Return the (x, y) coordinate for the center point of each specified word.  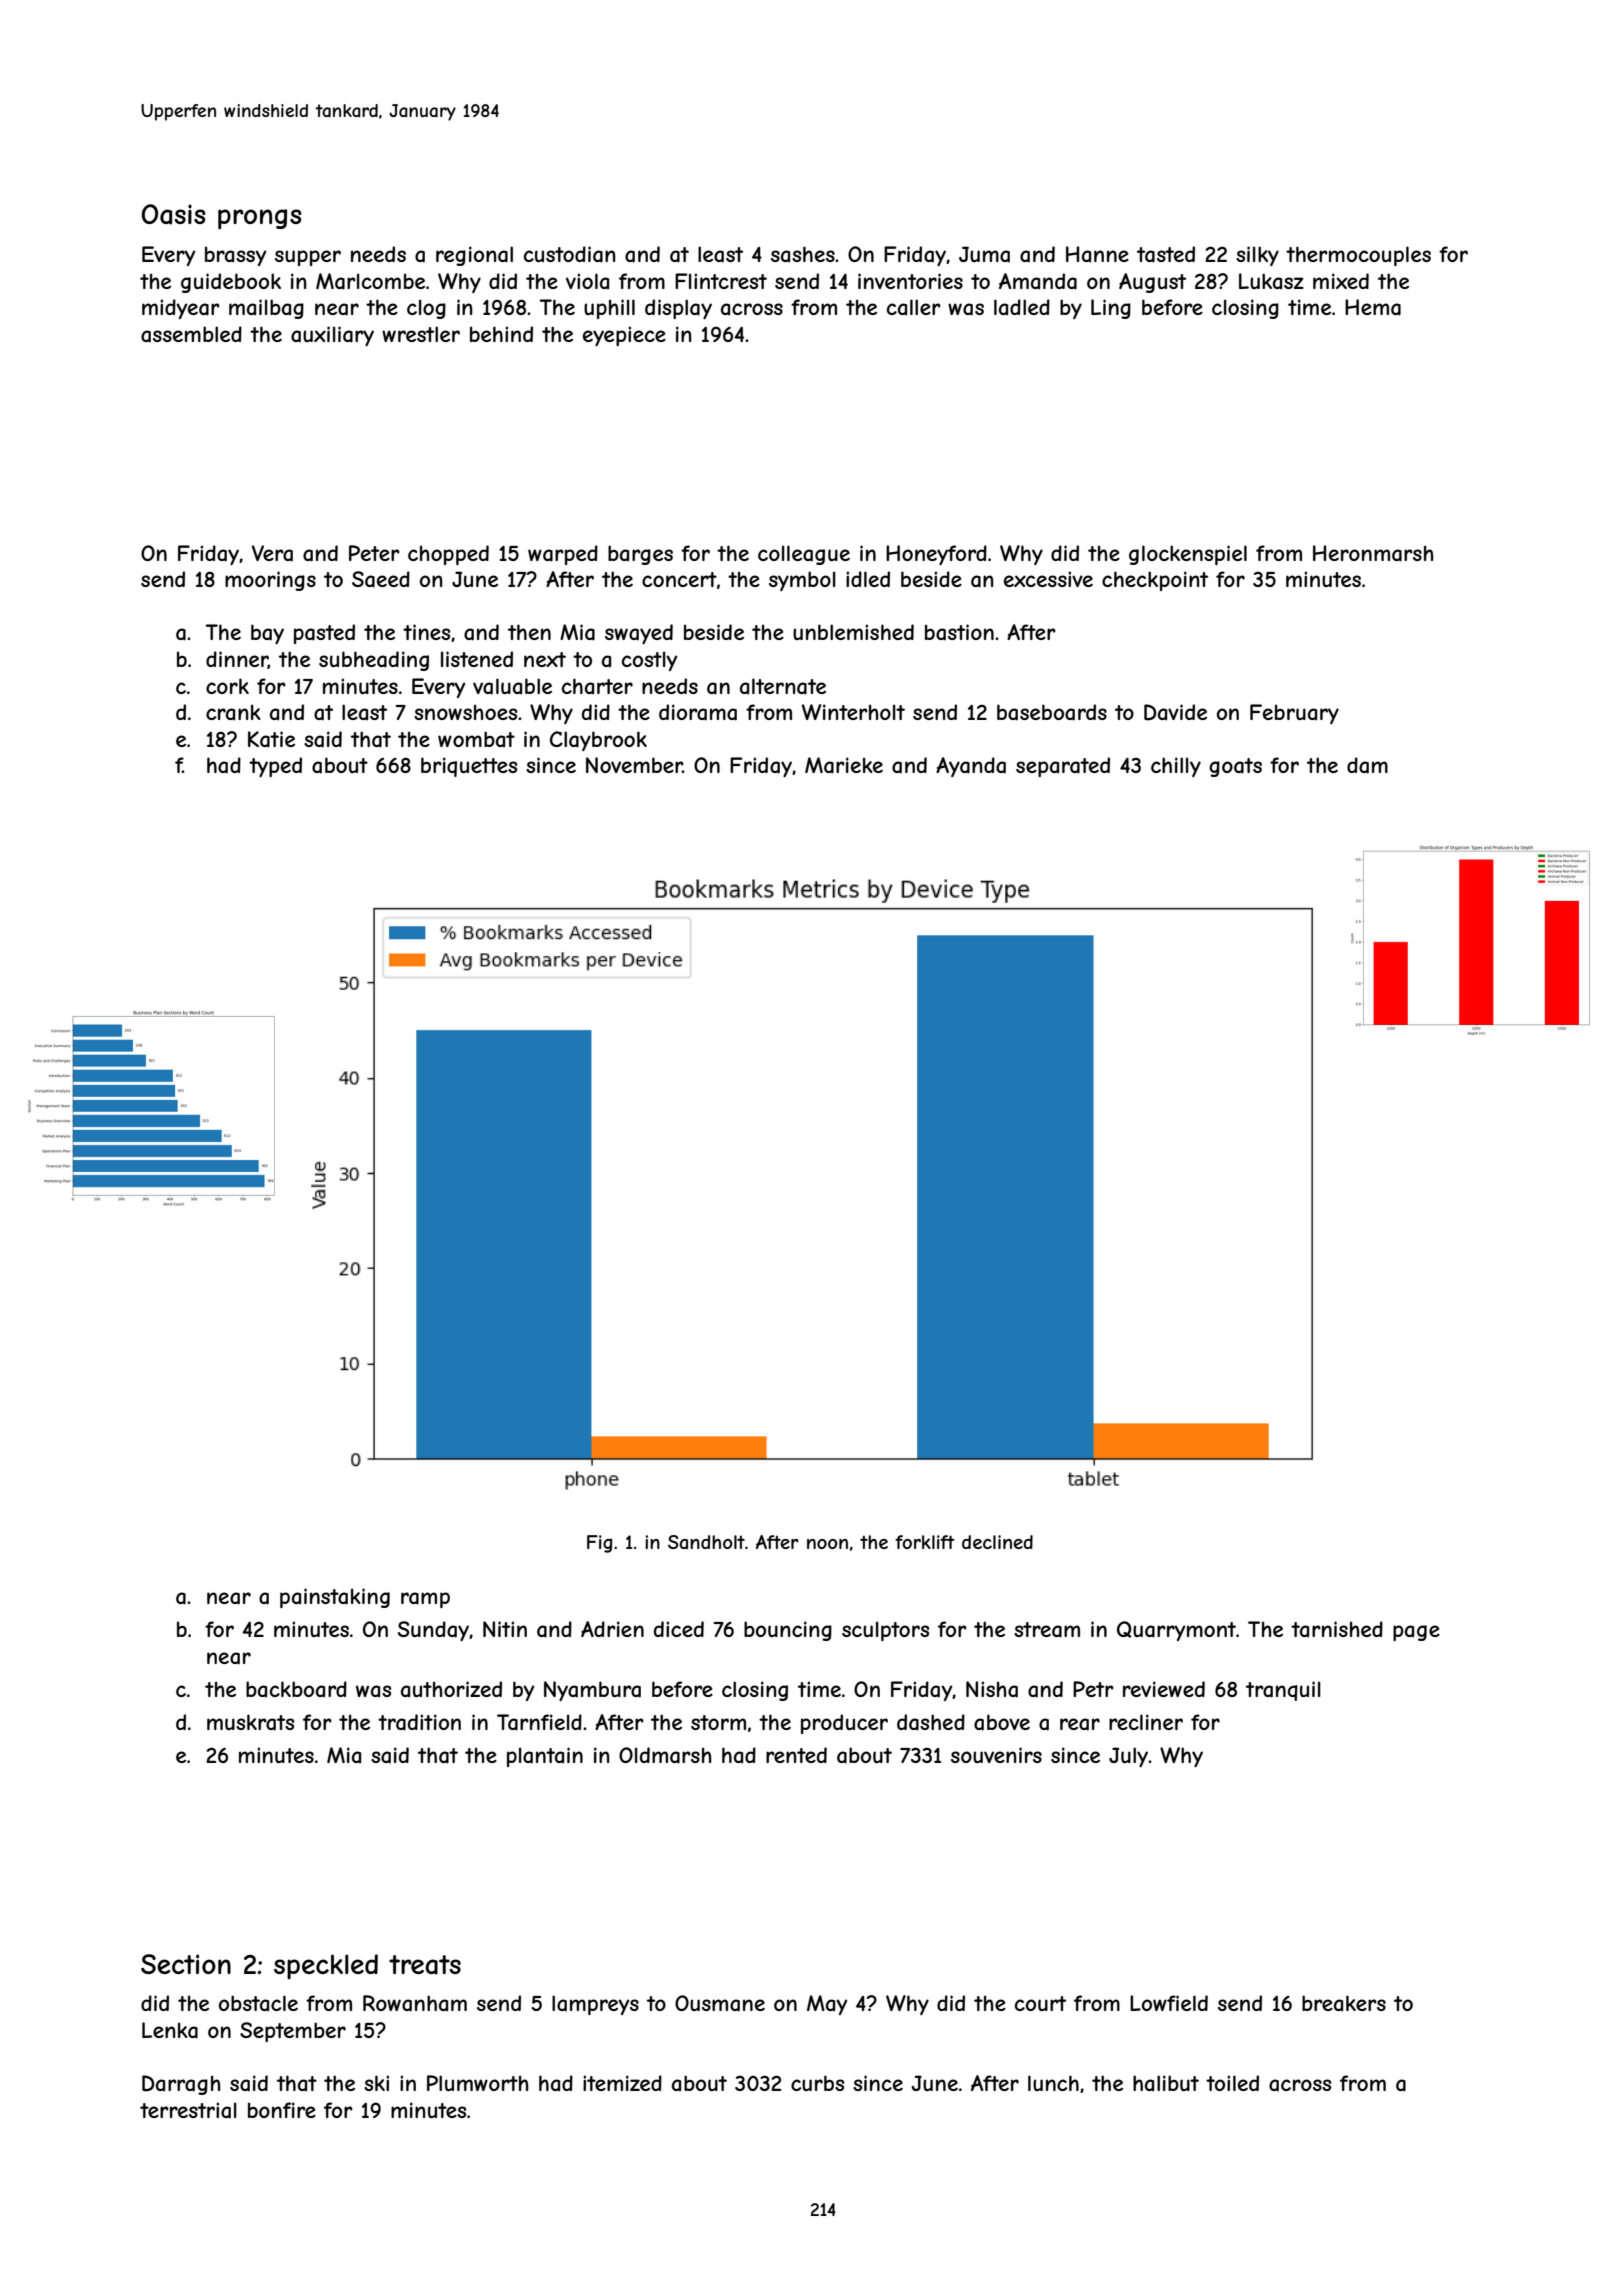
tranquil (1283, 1691)
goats (1235, 767)
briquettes (469, 767)
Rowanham (415, 2003)
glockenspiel (1188, 555)
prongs (260, 219)
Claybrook (598, 741)
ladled (1022, 307)
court (1040, 2003)
